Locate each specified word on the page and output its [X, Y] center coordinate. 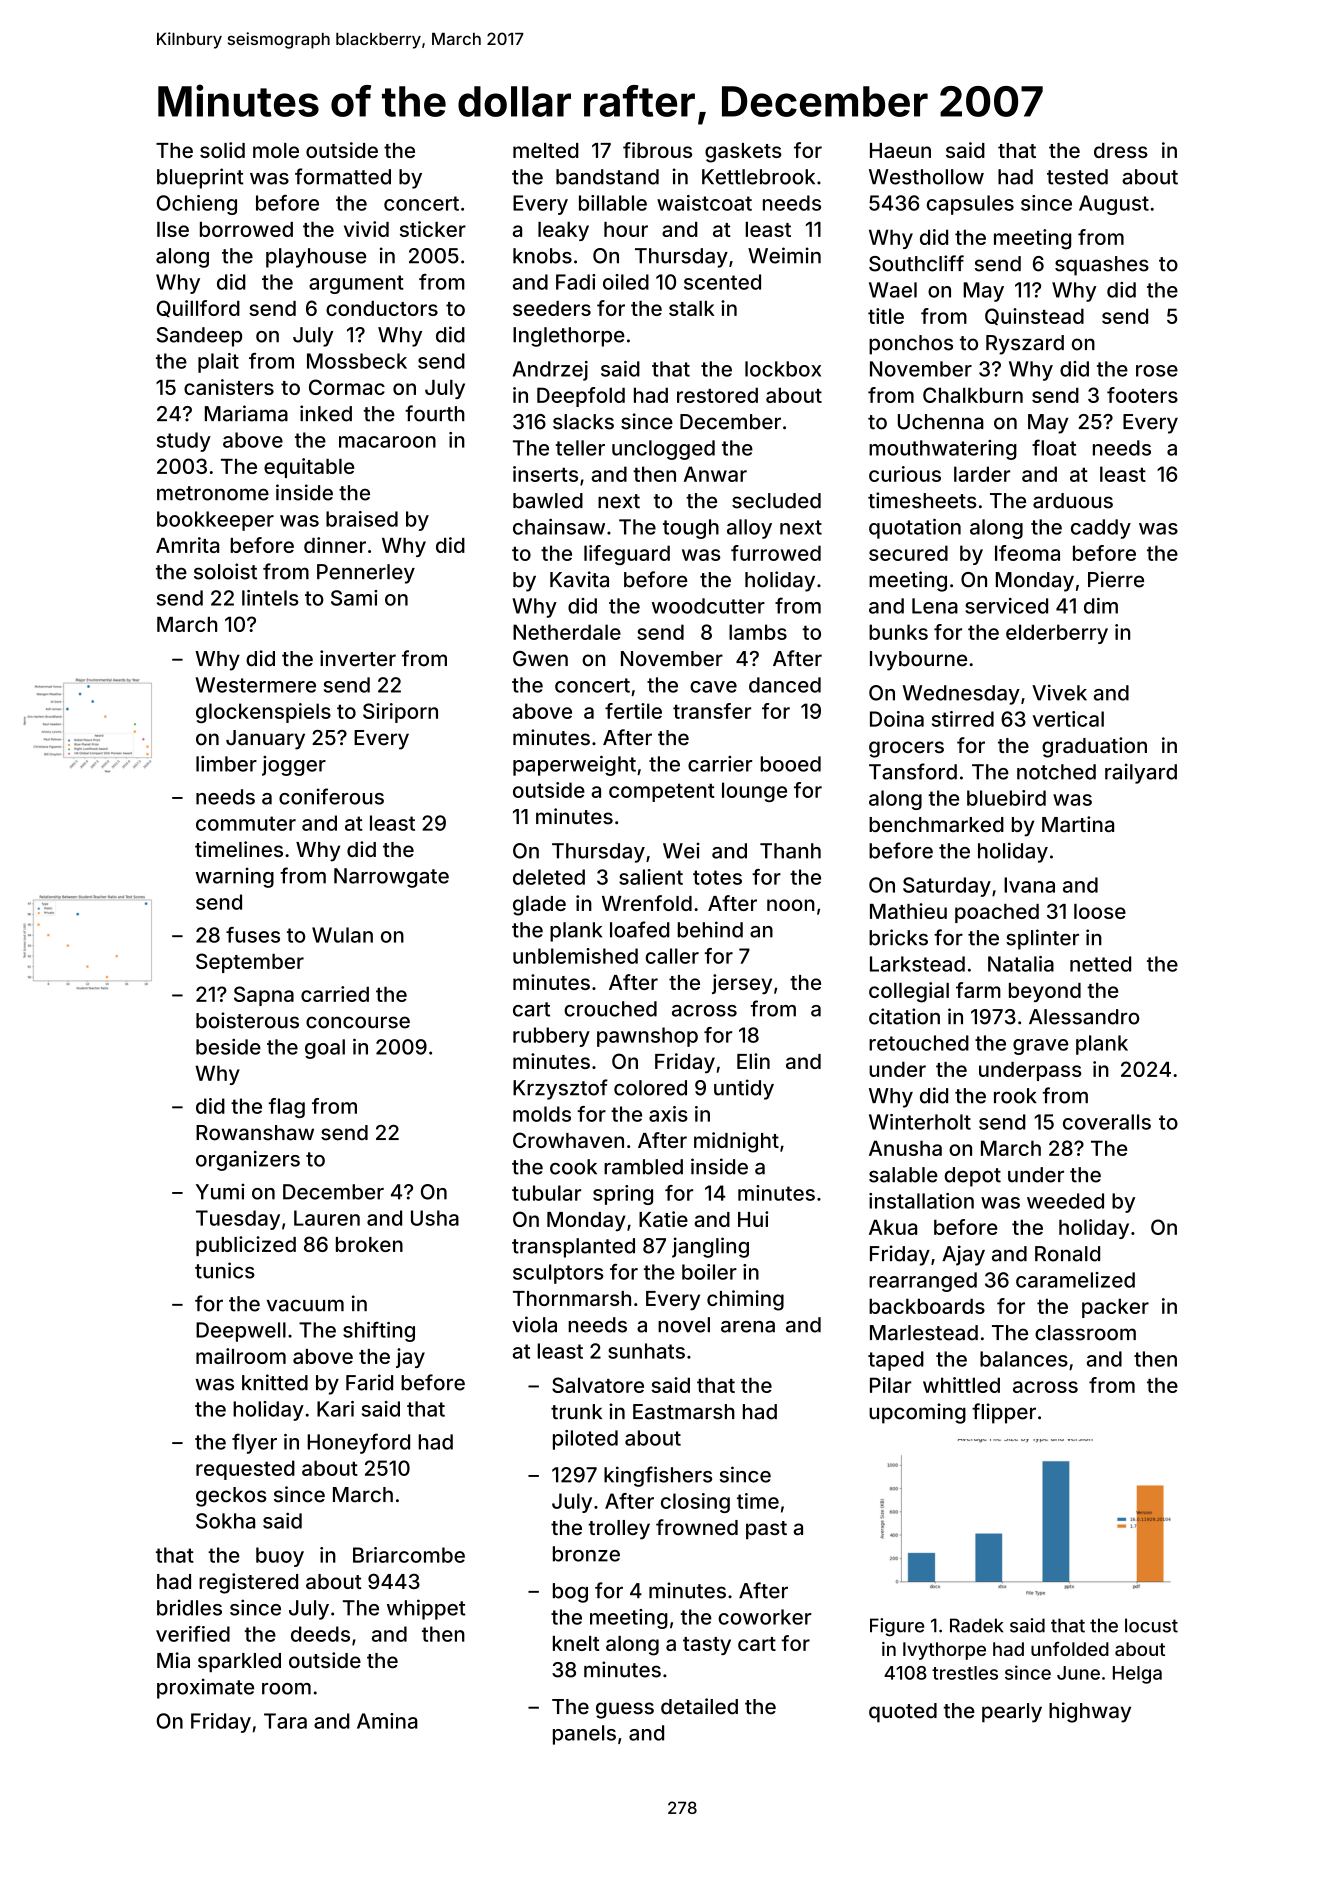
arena [748, 1327]
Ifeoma [1027, 553]
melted [546, 150]
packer [1115, 1308]
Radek [977, 1625]
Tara [285, 1721]
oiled [626, 282]
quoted [903, 1713]
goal [325, 1049]
